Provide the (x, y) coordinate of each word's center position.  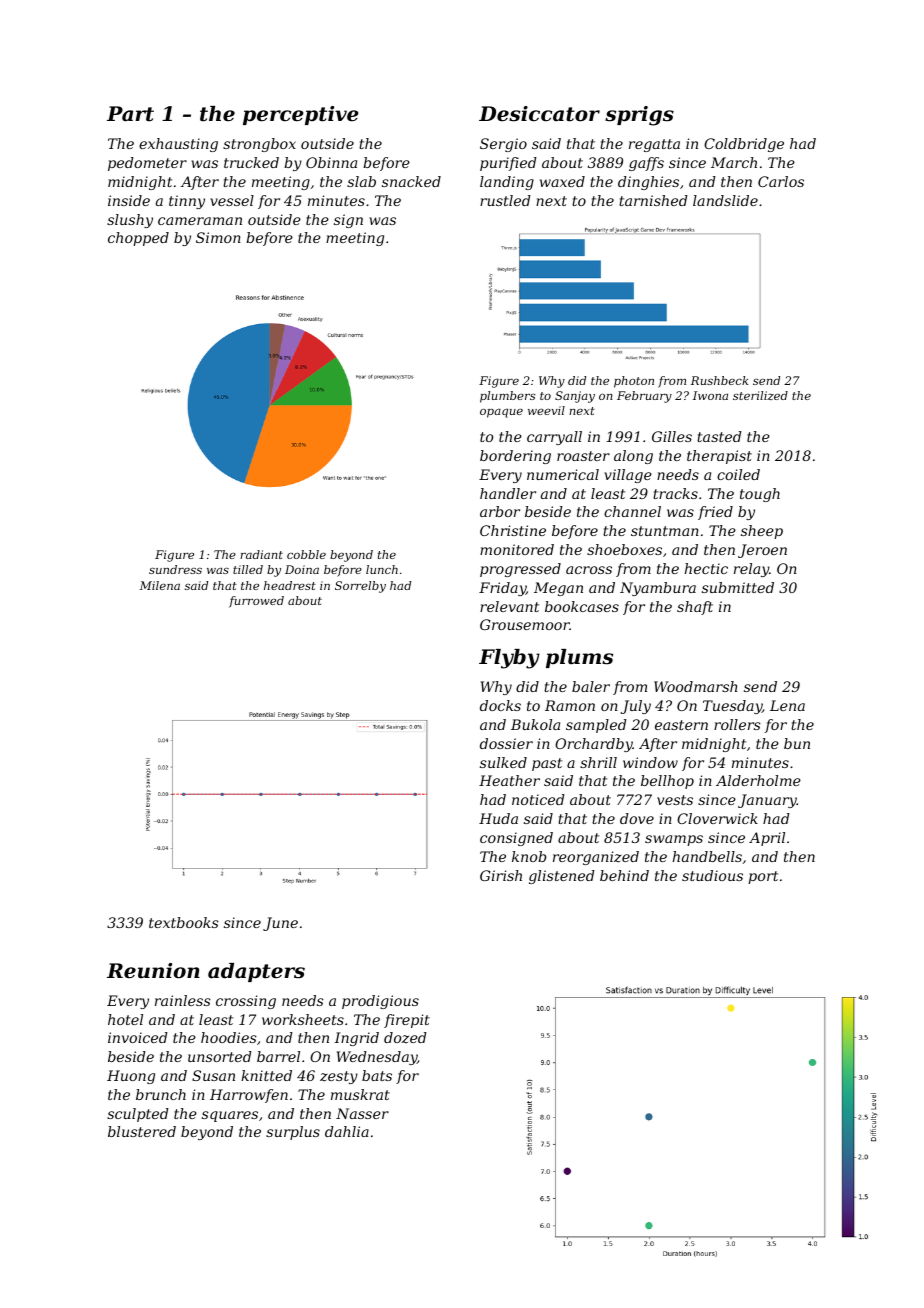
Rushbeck (719, 380)
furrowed (256, 602)
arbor (500, 511)
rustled (505, 200)
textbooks (184, 922)
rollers (737, 724)
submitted (738, 587)
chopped (138, 239)
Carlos (781, 181)
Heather (509, 780)
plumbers (508, 397)
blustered (142, 1131)
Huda (498, 818)
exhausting (178, 145)
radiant (261, 554)
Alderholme (758, 780)
